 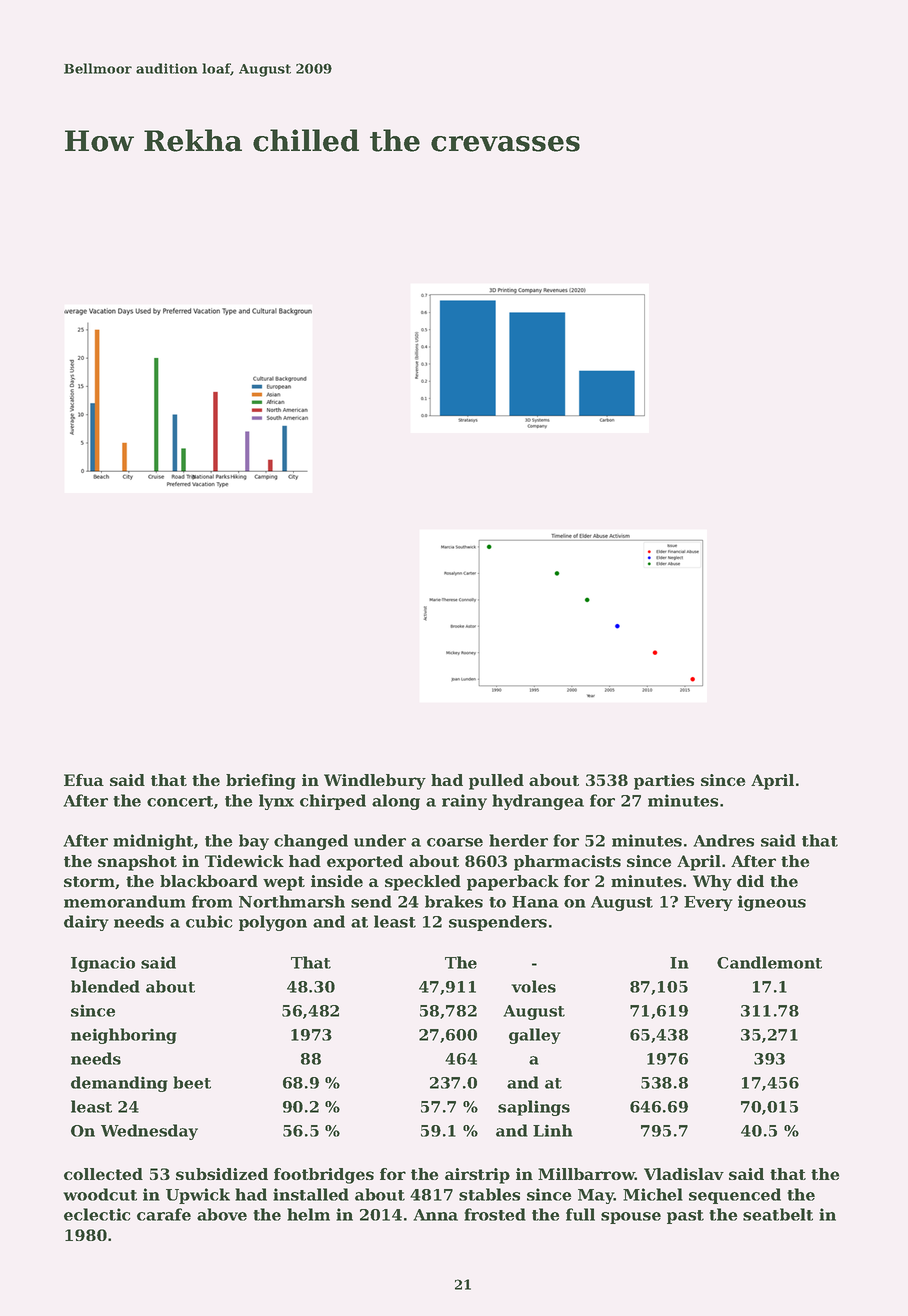 What do you see at coordinates (664, 782) in the image?
I see `parties` at bounding box center [664, 782].
